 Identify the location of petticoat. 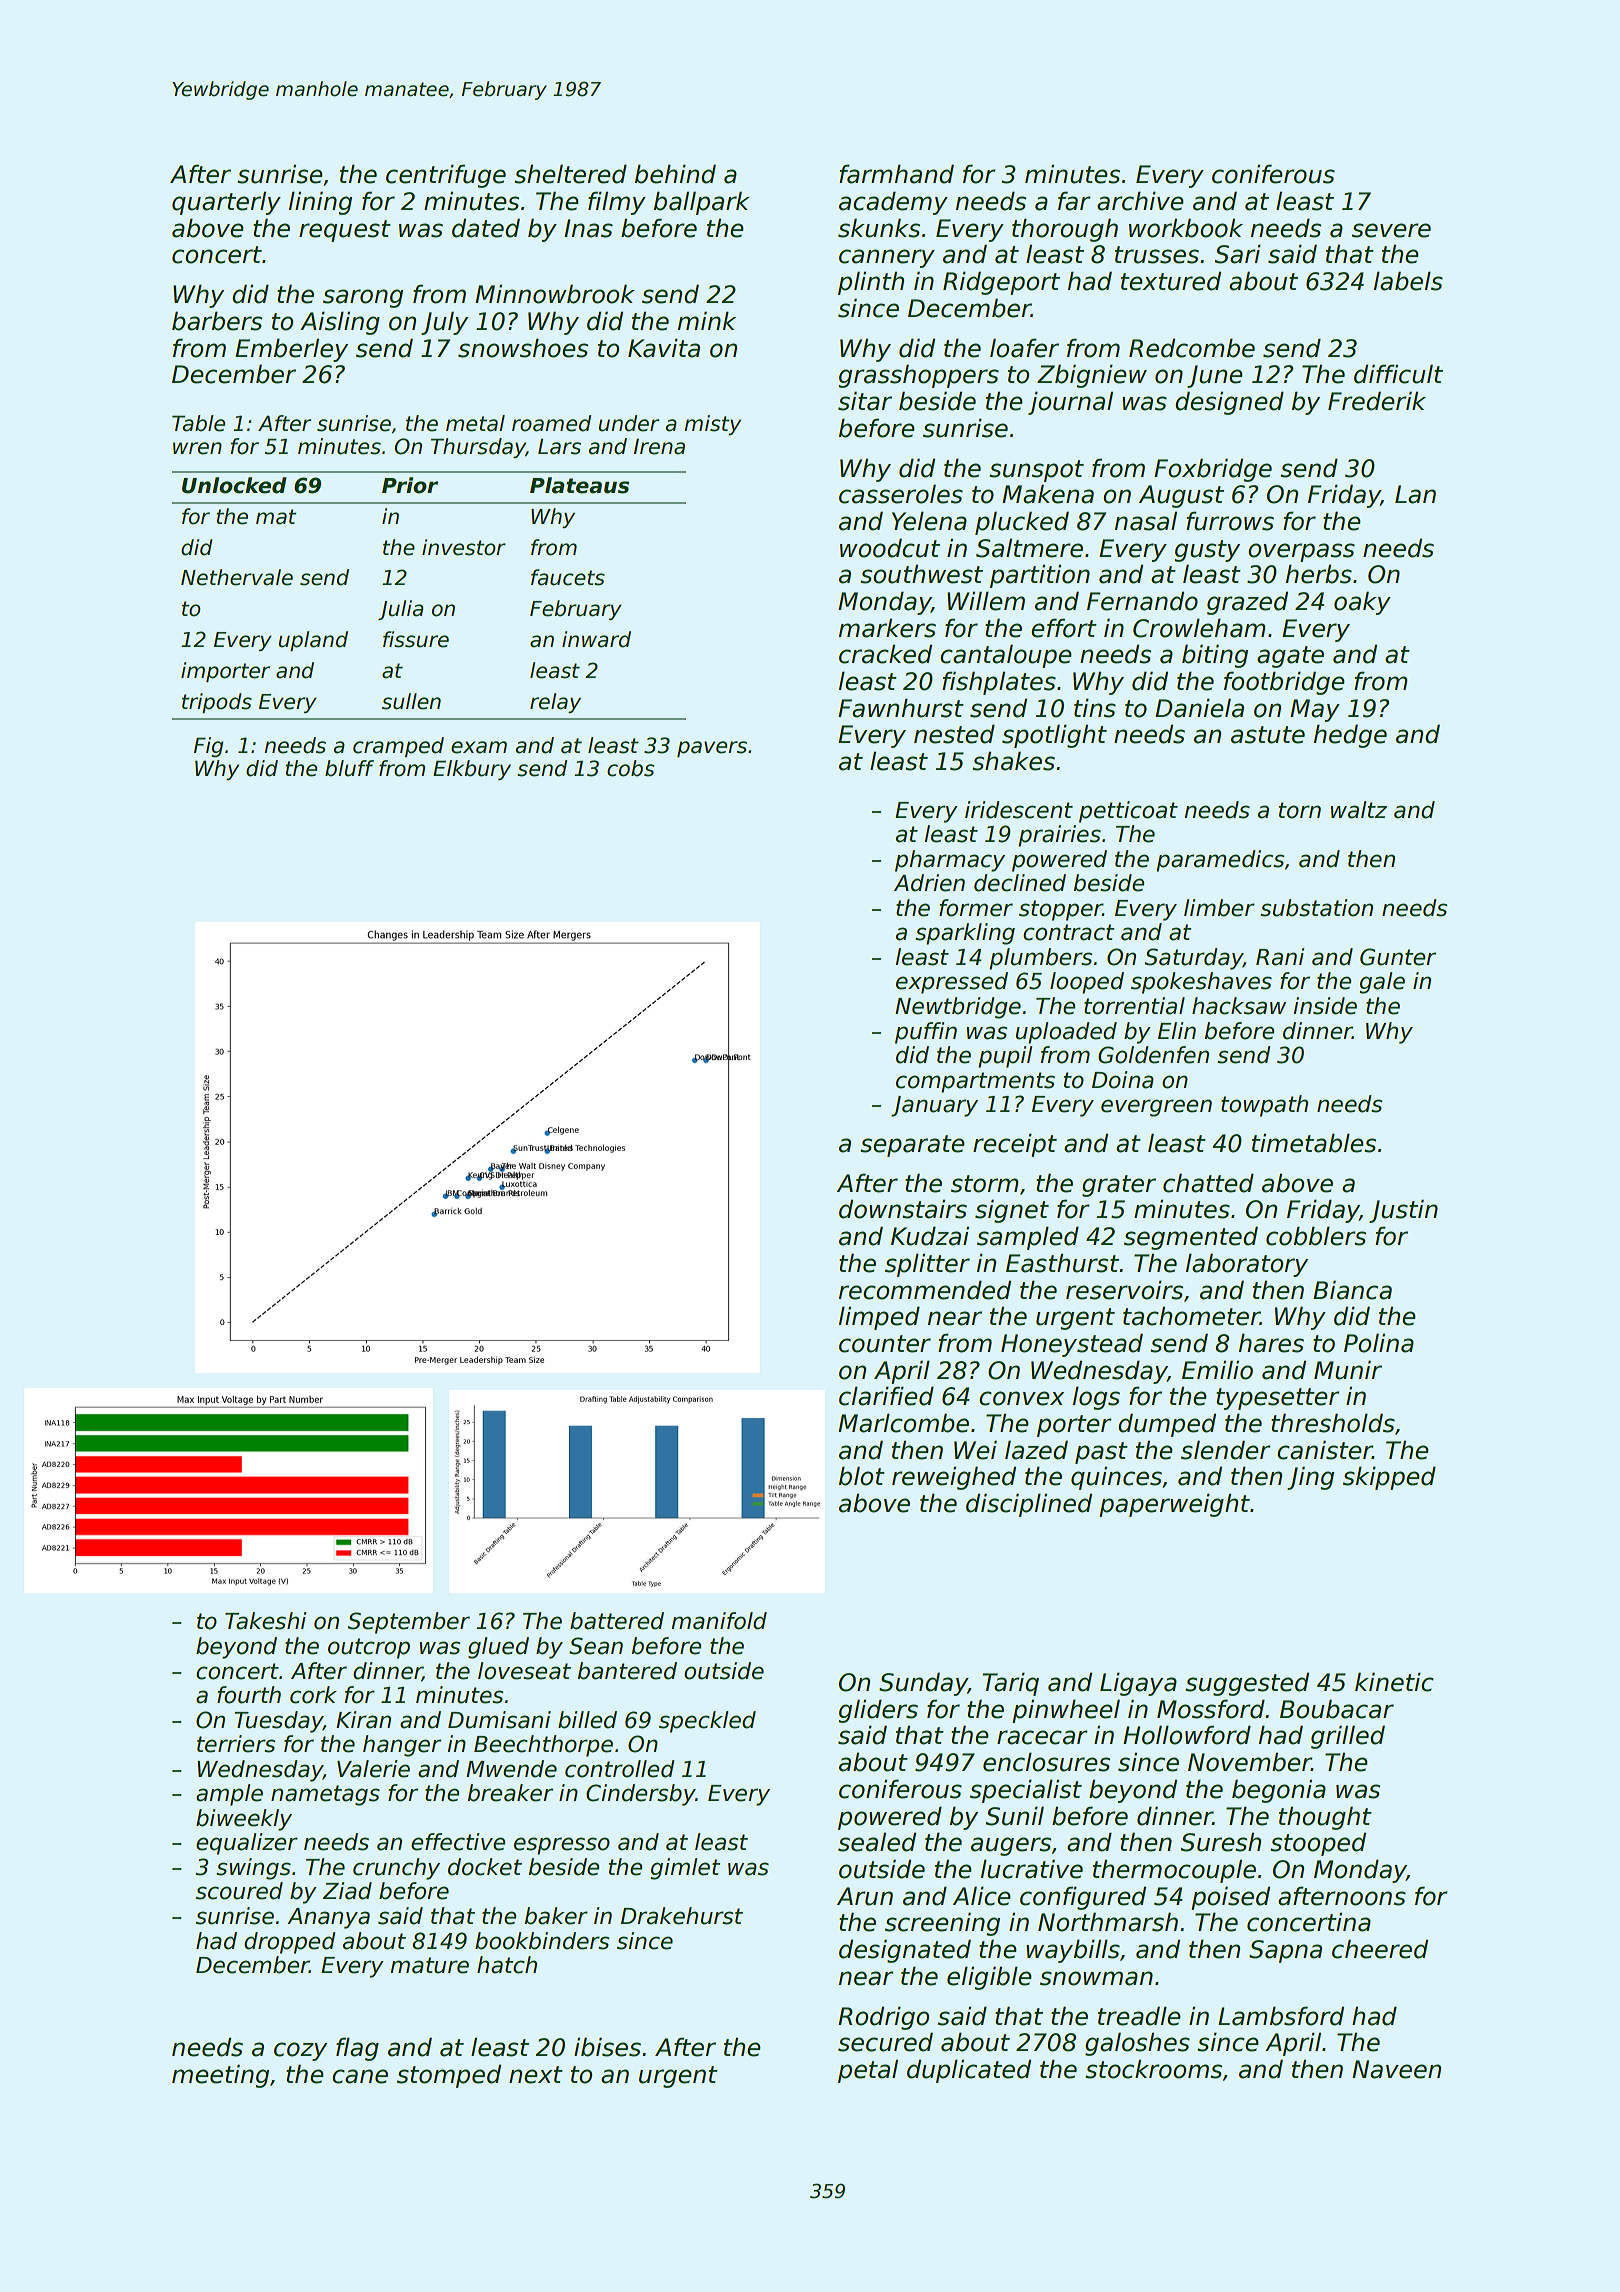
(1128, 812).
